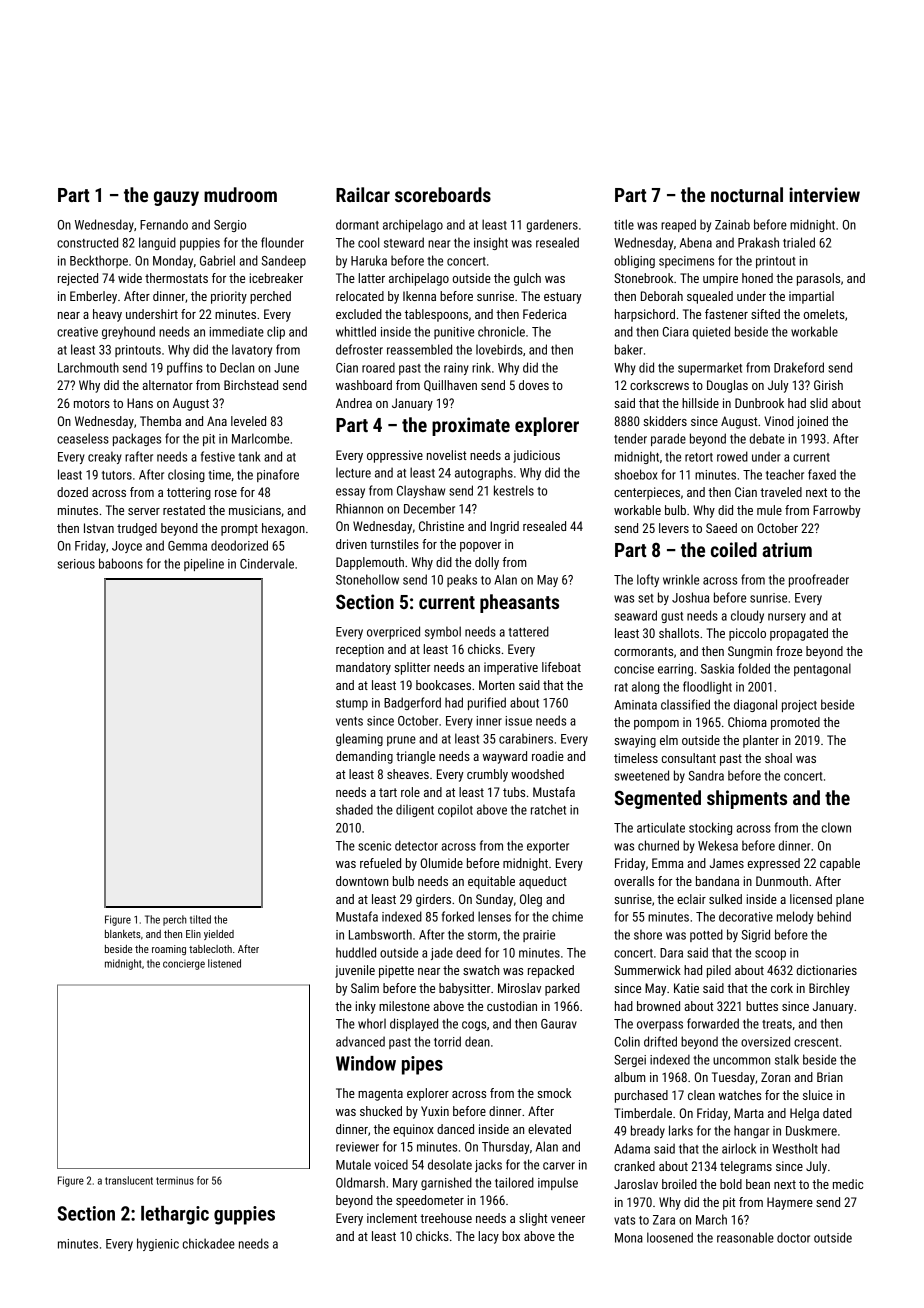 The width and height of the image is (924, 1308). Describe the element at coordinates (354, 809) in the image. I see `shaded` at that location.
